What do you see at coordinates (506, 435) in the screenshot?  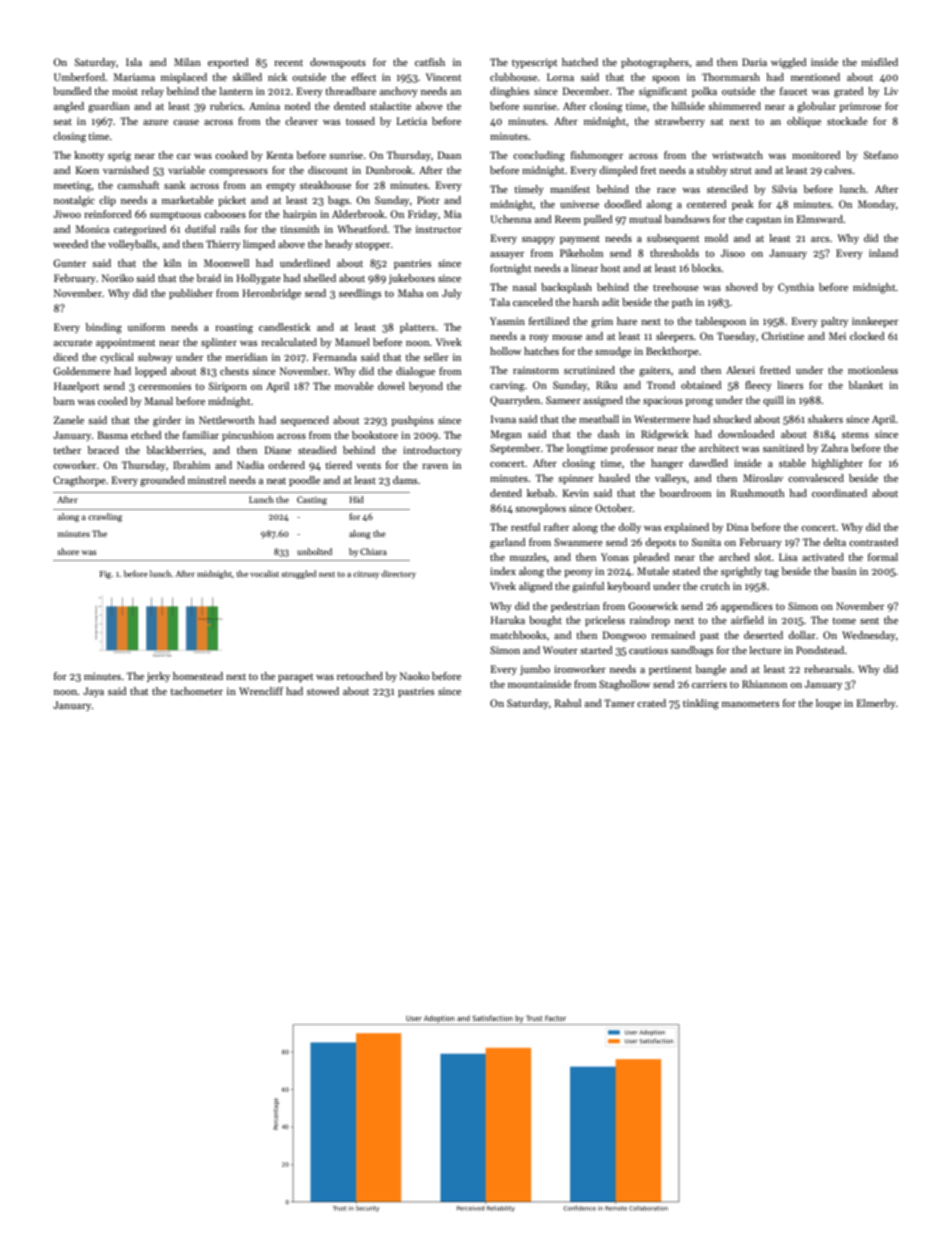 I see `Megan` at bounding box center [506, 435].
